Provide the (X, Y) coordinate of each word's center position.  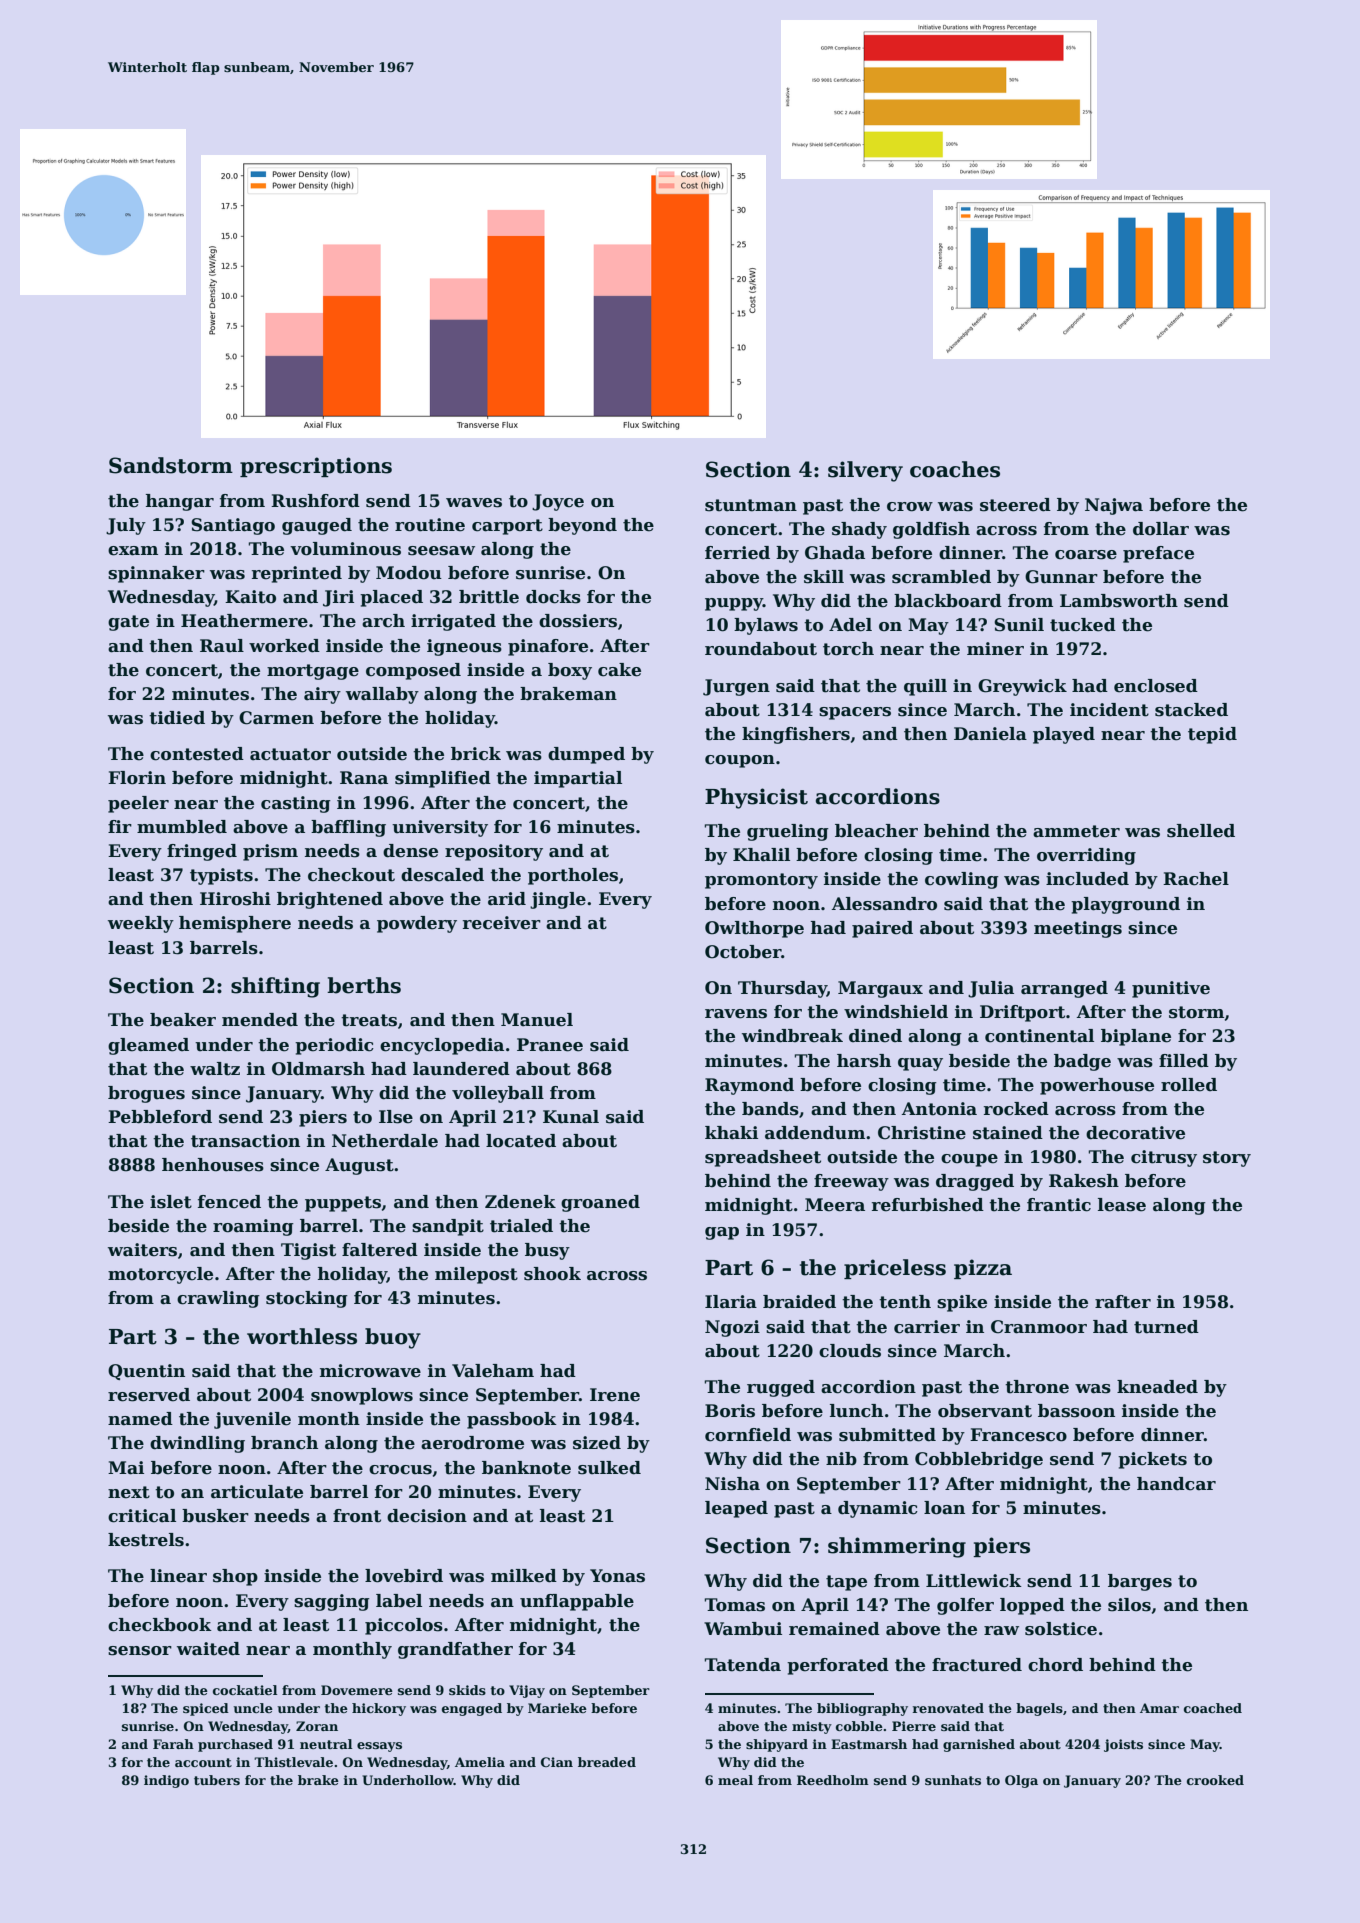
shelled (1201, 831)
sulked (609, 1468)
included (1087, 879)
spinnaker (156, 574)
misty (812, 1727)
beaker (183, 1020)
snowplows (362, 1396)
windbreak (792, 1036)
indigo (166, 1781)
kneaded (1157, 1387)
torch (848, 649)
